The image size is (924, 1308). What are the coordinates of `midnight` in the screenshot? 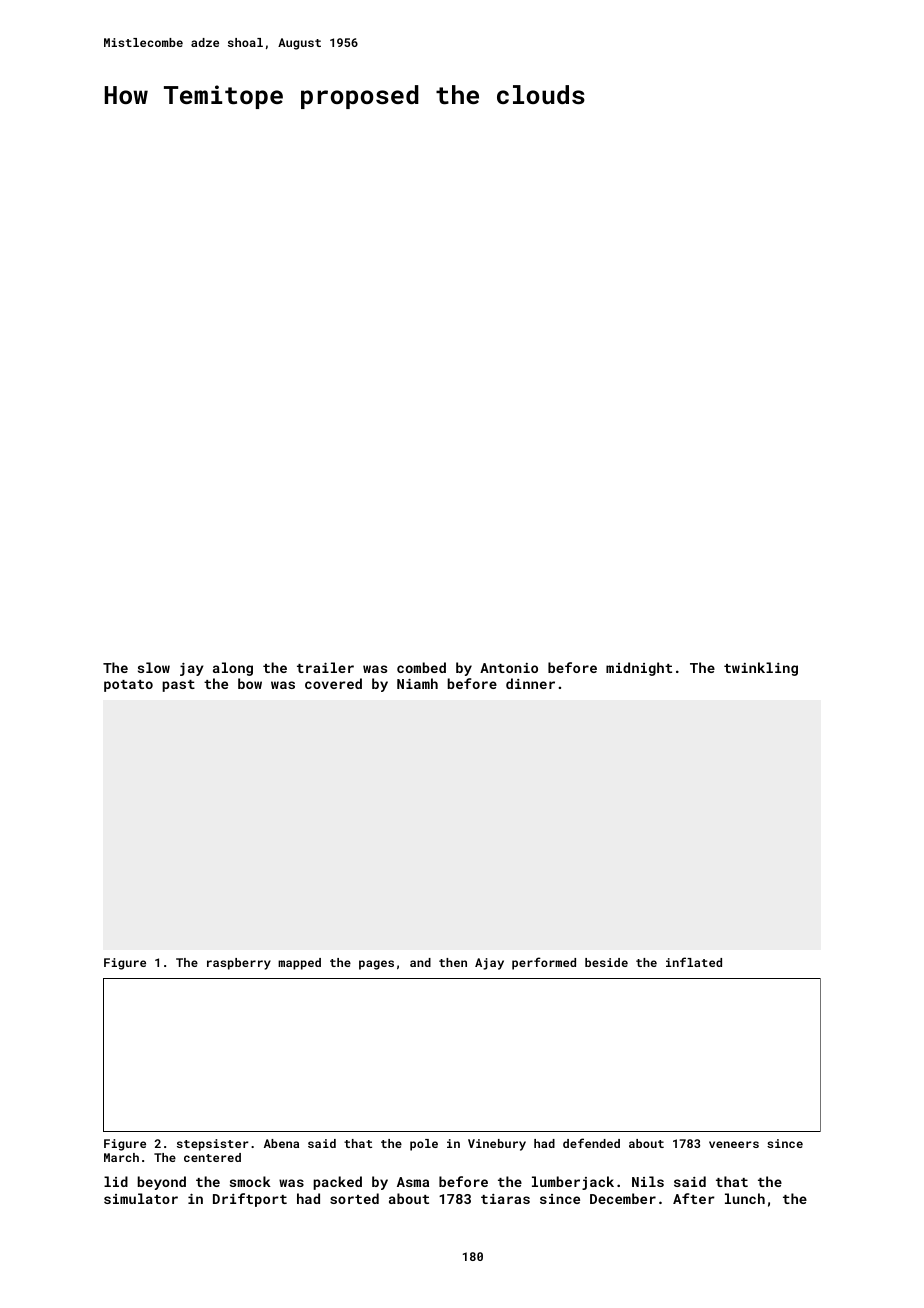 It's located at (639, 669).
